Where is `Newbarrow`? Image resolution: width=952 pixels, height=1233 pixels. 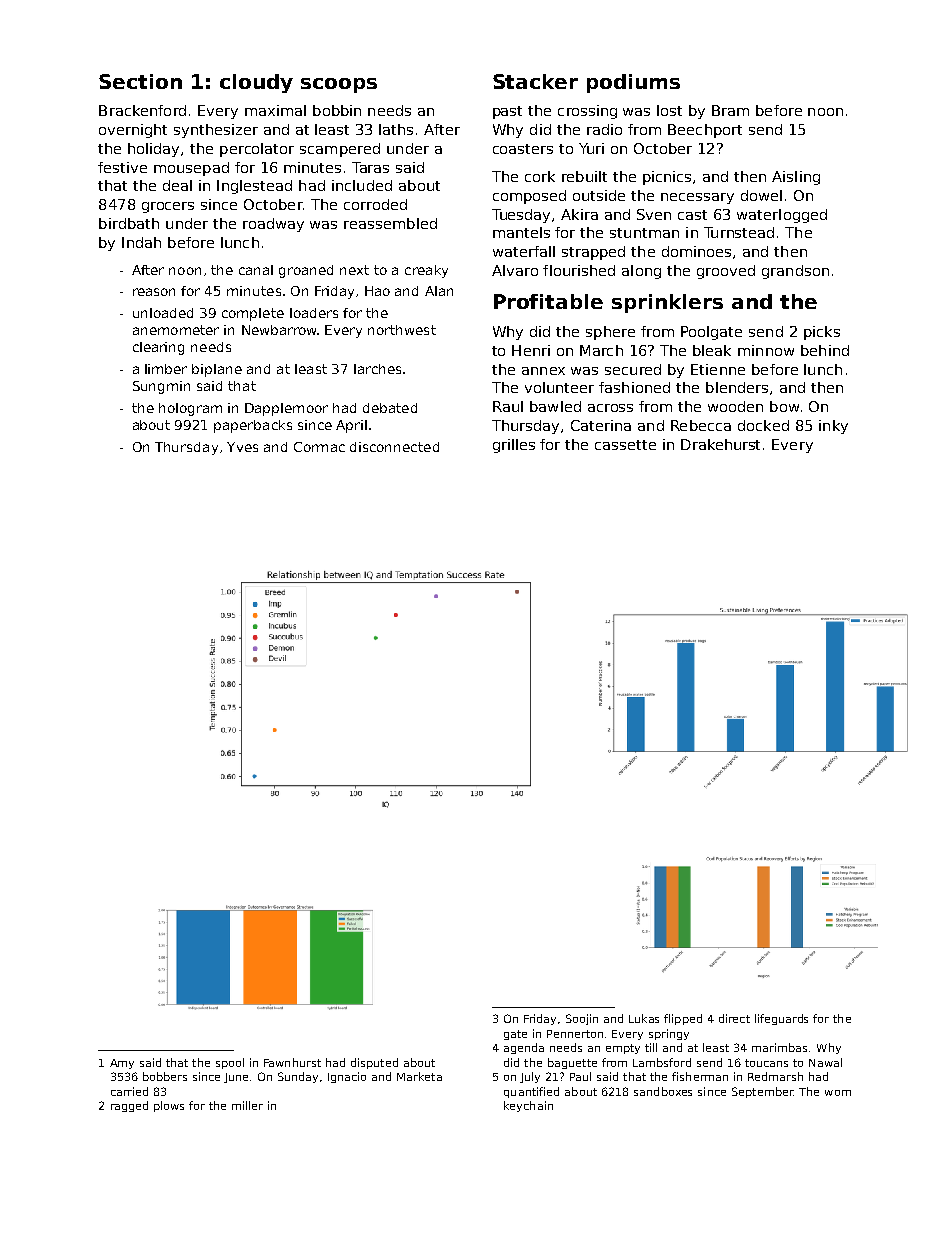 Newbarrow is located at coordinates (279, 330).
